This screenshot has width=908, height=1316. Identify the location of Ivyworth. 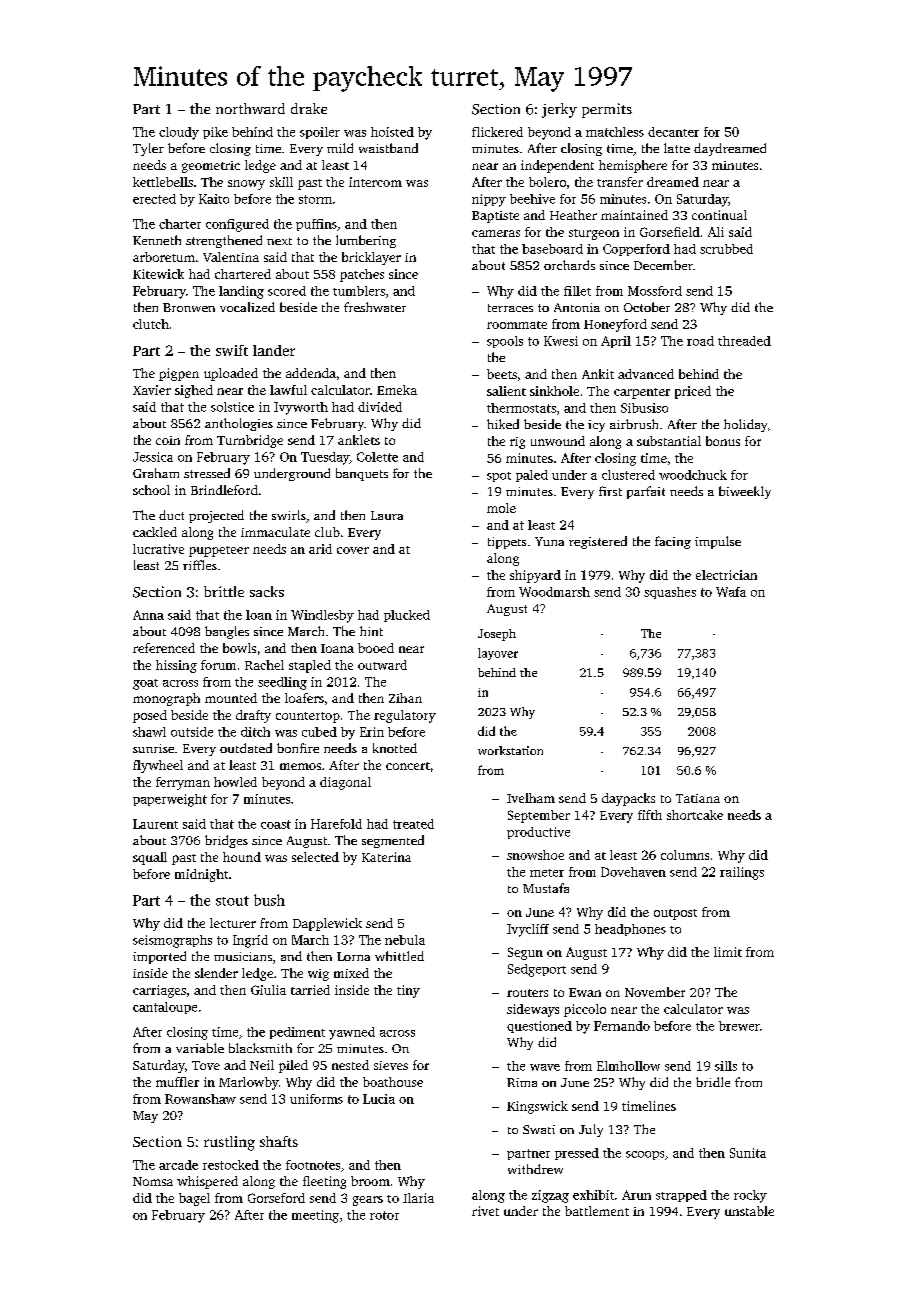
(301, 408).
